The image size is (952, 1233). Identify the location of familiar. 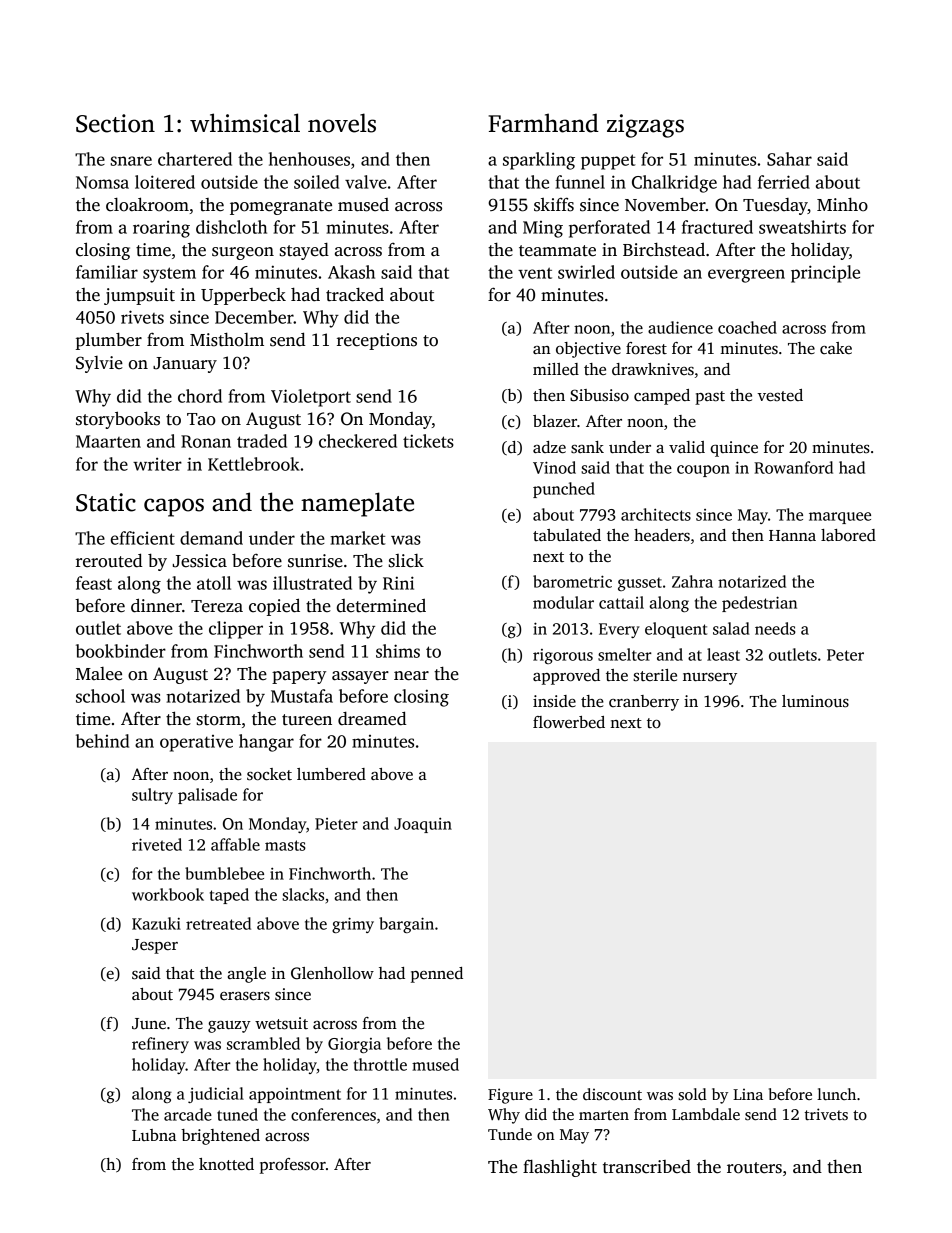
(107, 272).
